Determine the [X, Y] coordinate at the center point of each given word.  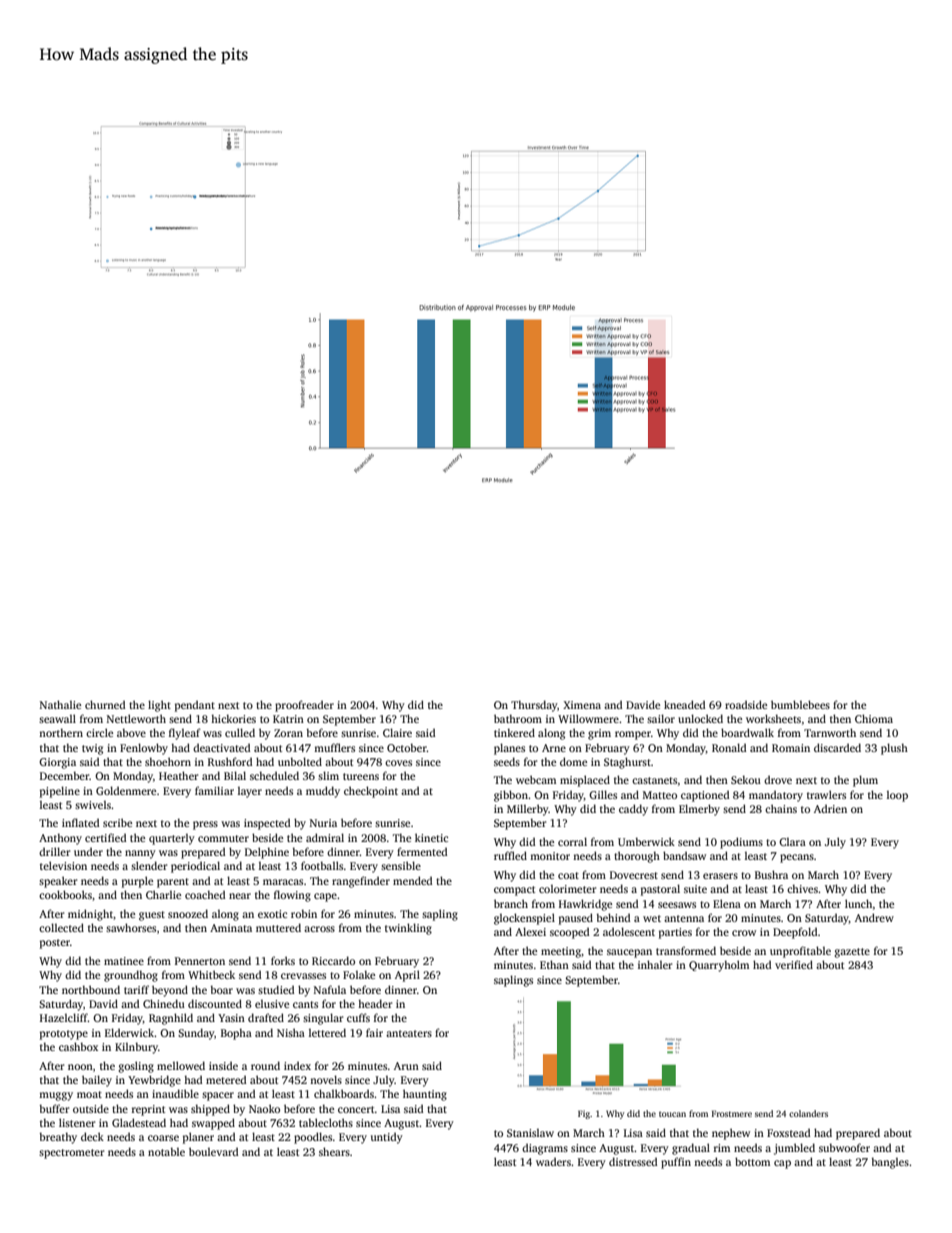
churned [105, 704]
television [63, 865]
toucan [672, 1114]
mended [412, 880]
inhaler [655, 964]
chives [802, 888]
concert [356, 1109]
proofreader [304, 706]
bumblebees [800, 704]
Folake [359, 974]
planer [198, 1138]
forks [283, 960]
